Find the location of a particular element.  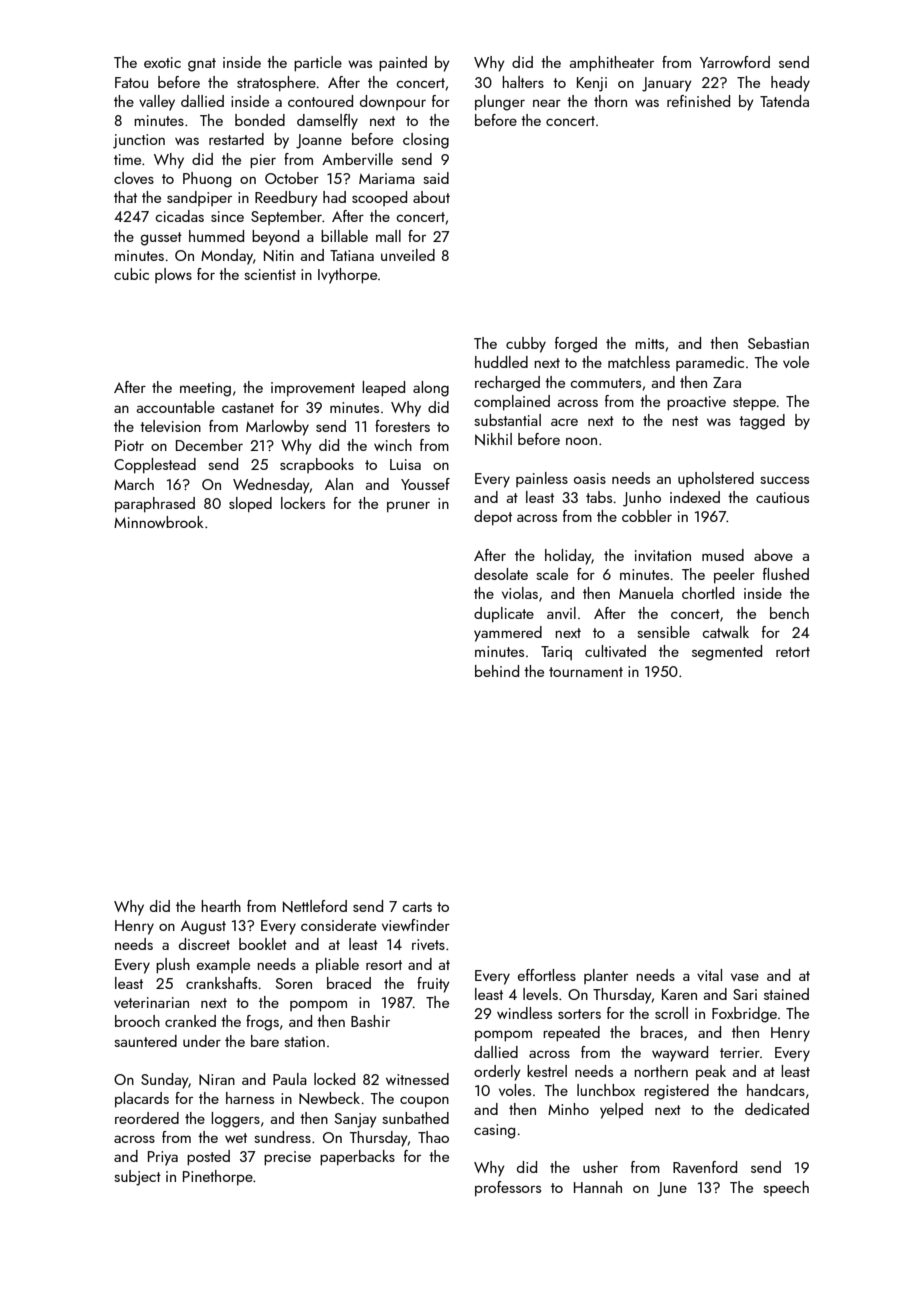

veterinarian is located at coordinates (151, 1002).
